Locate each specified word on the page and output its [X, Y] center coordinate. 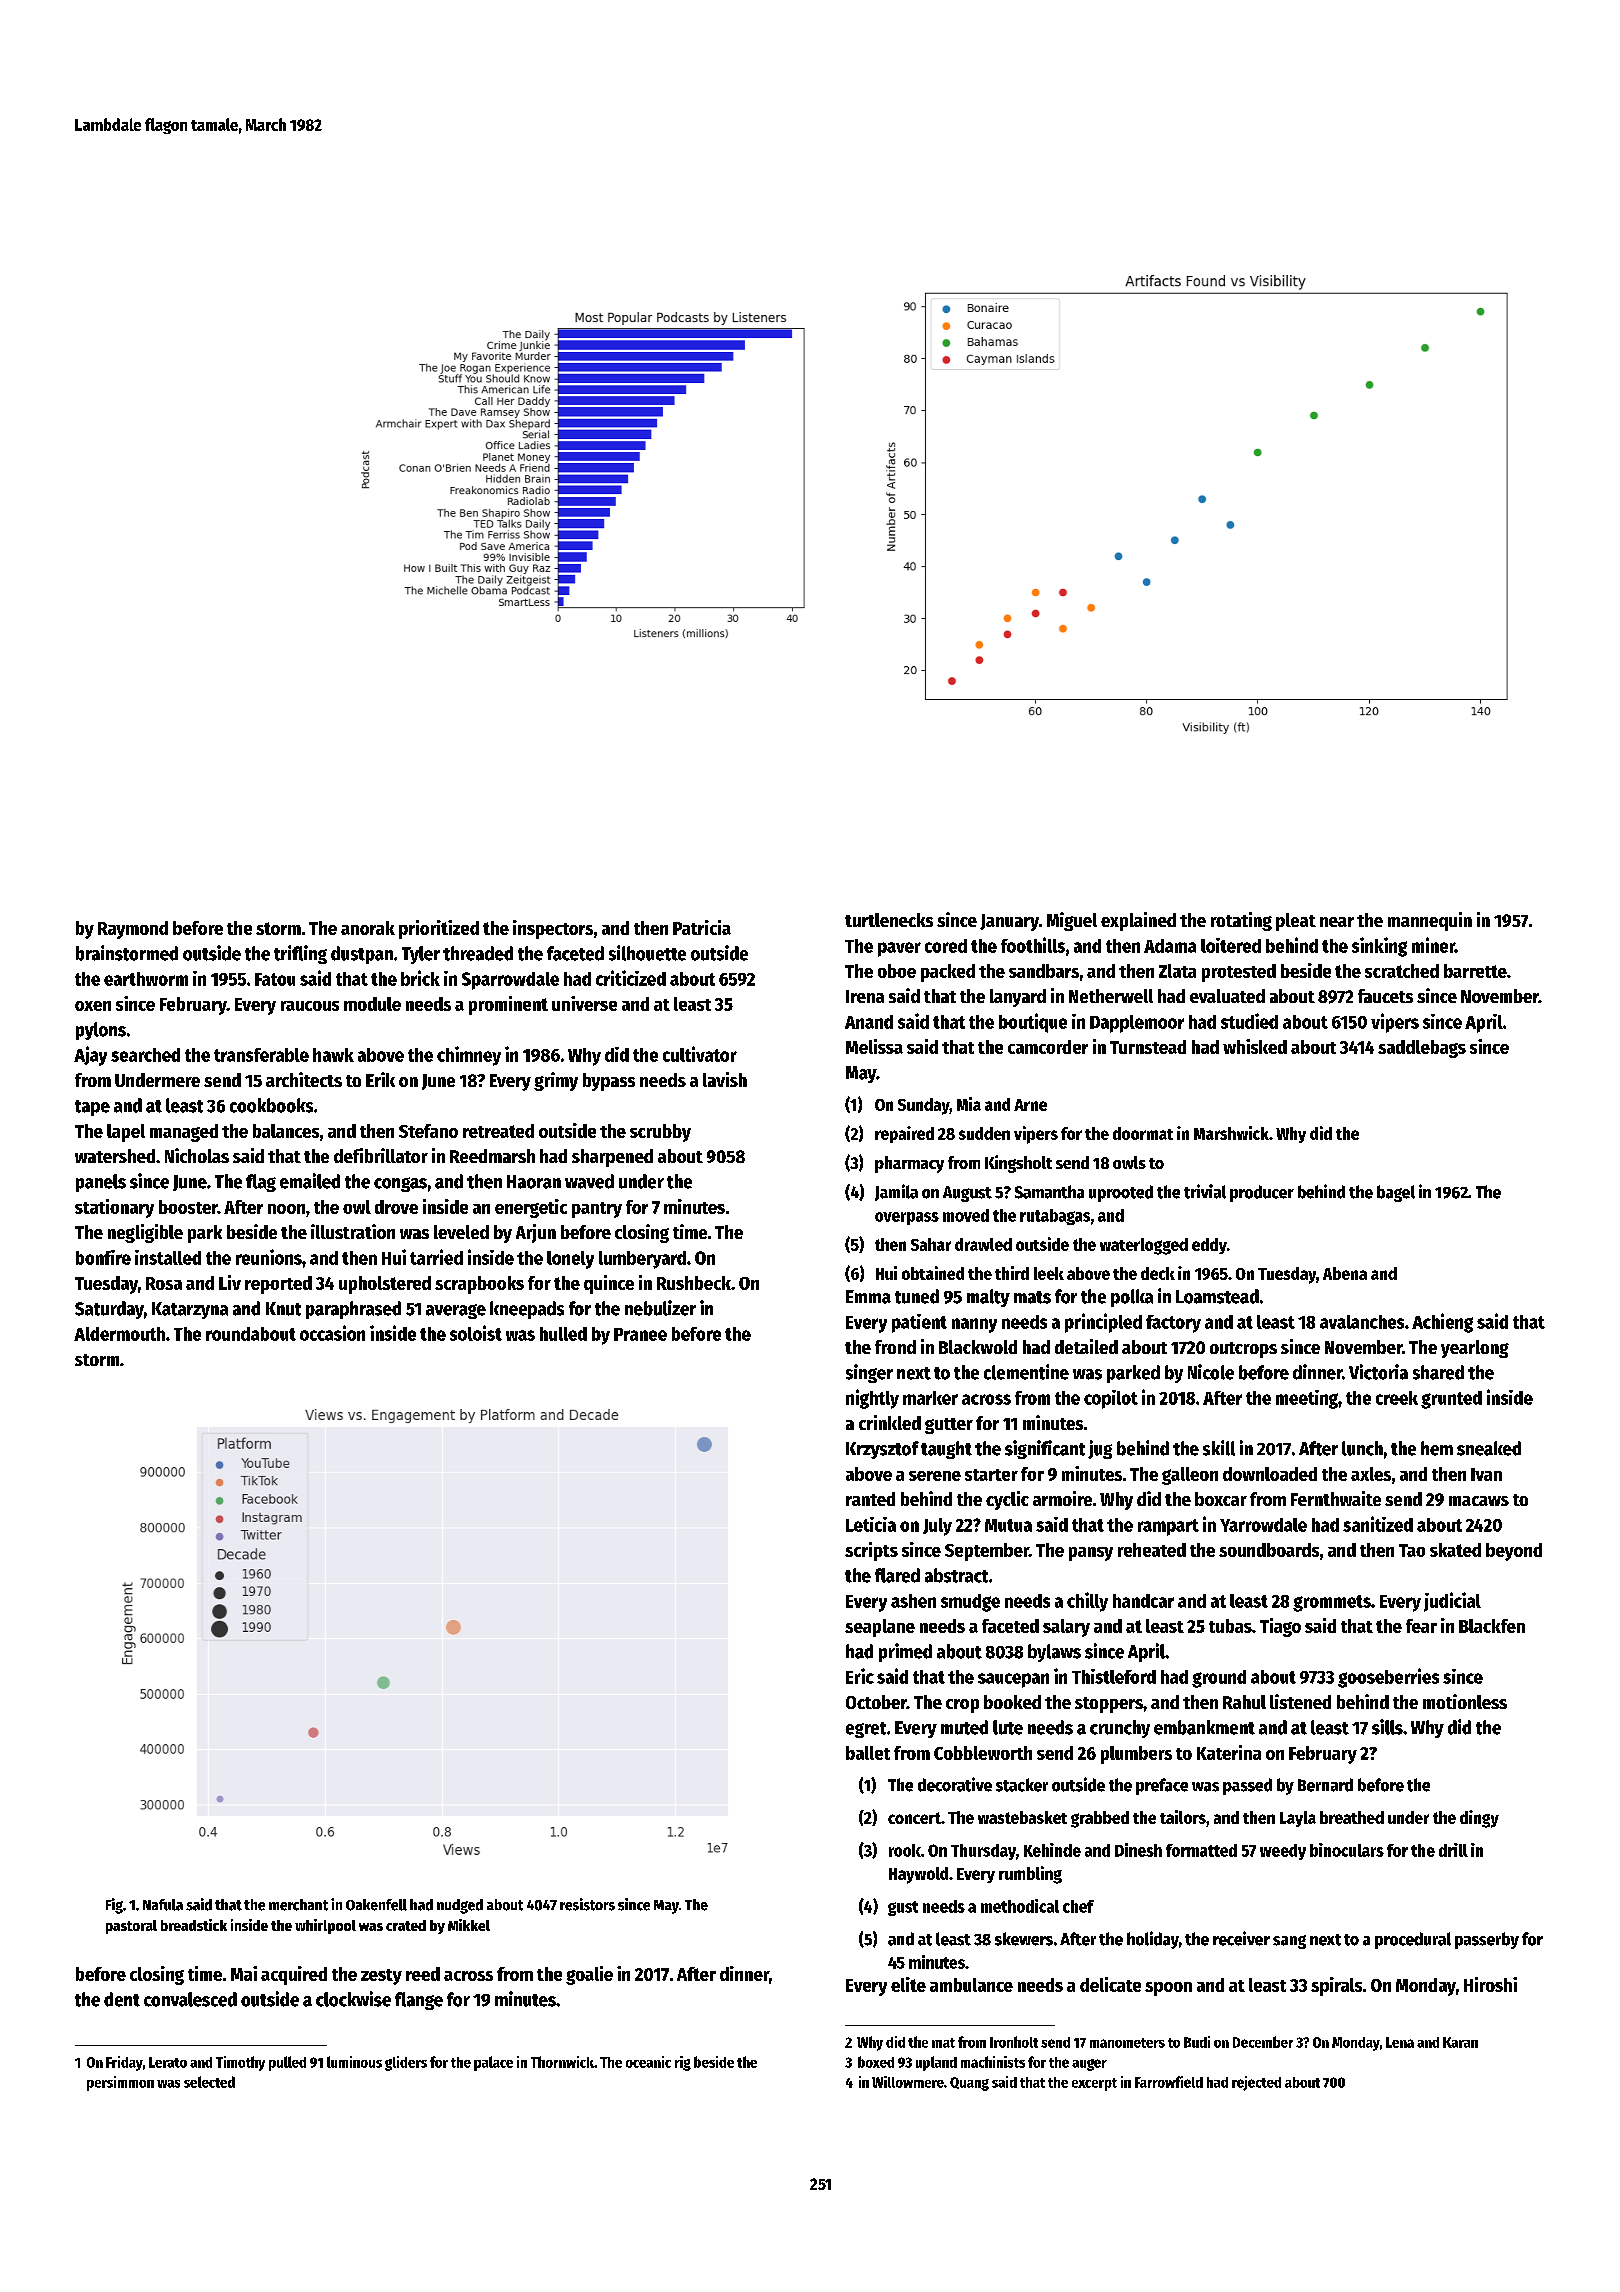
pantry [597, 1210]
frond [895, 1347]
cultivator [700, 1054]
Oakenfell [376, 1905]
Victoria [1378, 1372]
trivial [1205, 1191]
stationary [114, 1208]
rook [905, 1850]
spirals [1336, 1986]
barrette [1475, 971]
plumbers [1136, 1755]
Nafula [163, 1905]
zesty [381, 1977]
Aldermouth [119, 1334]
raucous [310, 1006]
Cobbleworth [983, 1753]
